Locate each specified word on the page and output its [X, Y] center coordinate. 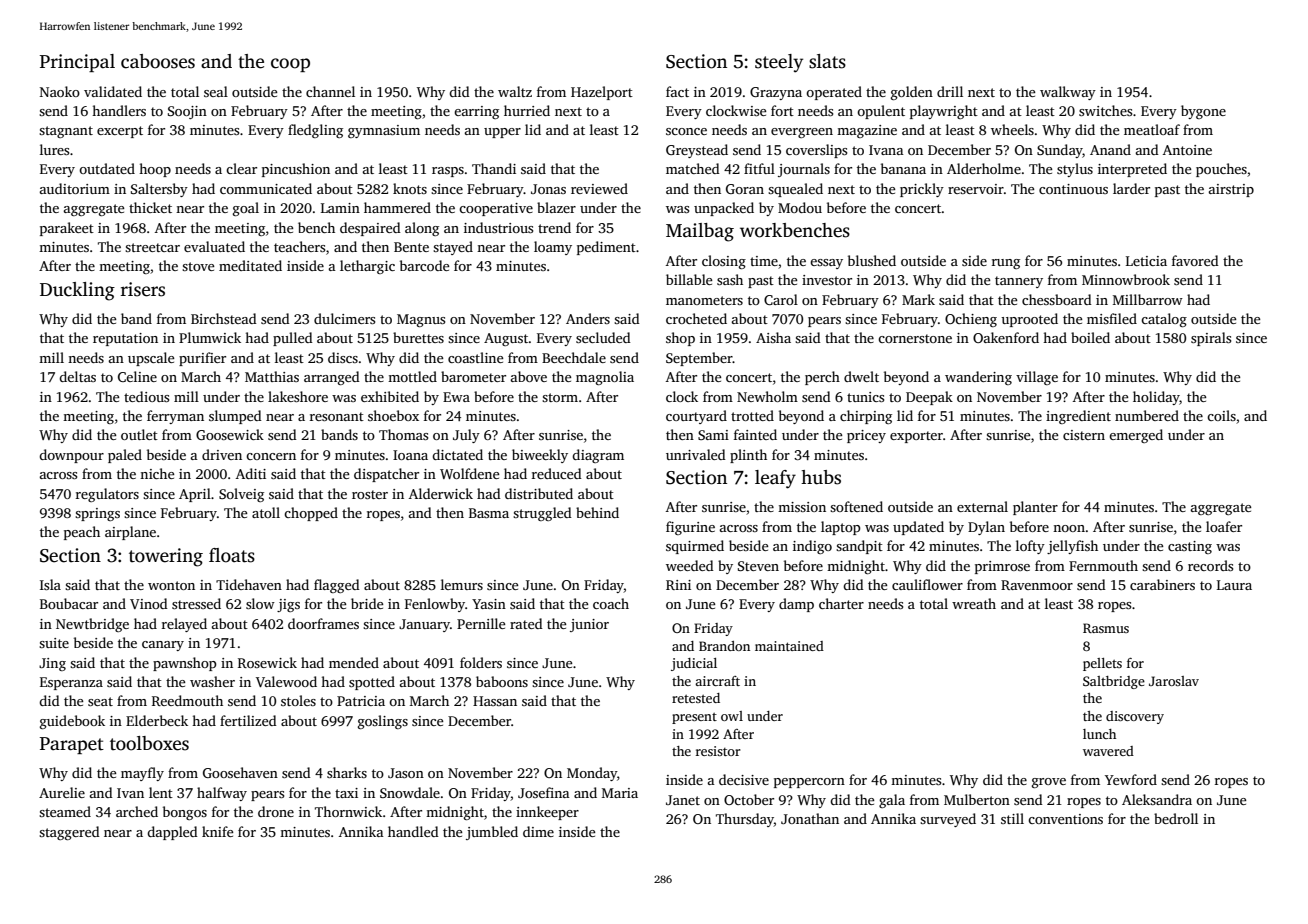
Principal [77, 63]
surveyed [948, 820]
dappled [172, 833]
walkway [1068, 93]
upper [502, 133]
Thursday [745, 820]
